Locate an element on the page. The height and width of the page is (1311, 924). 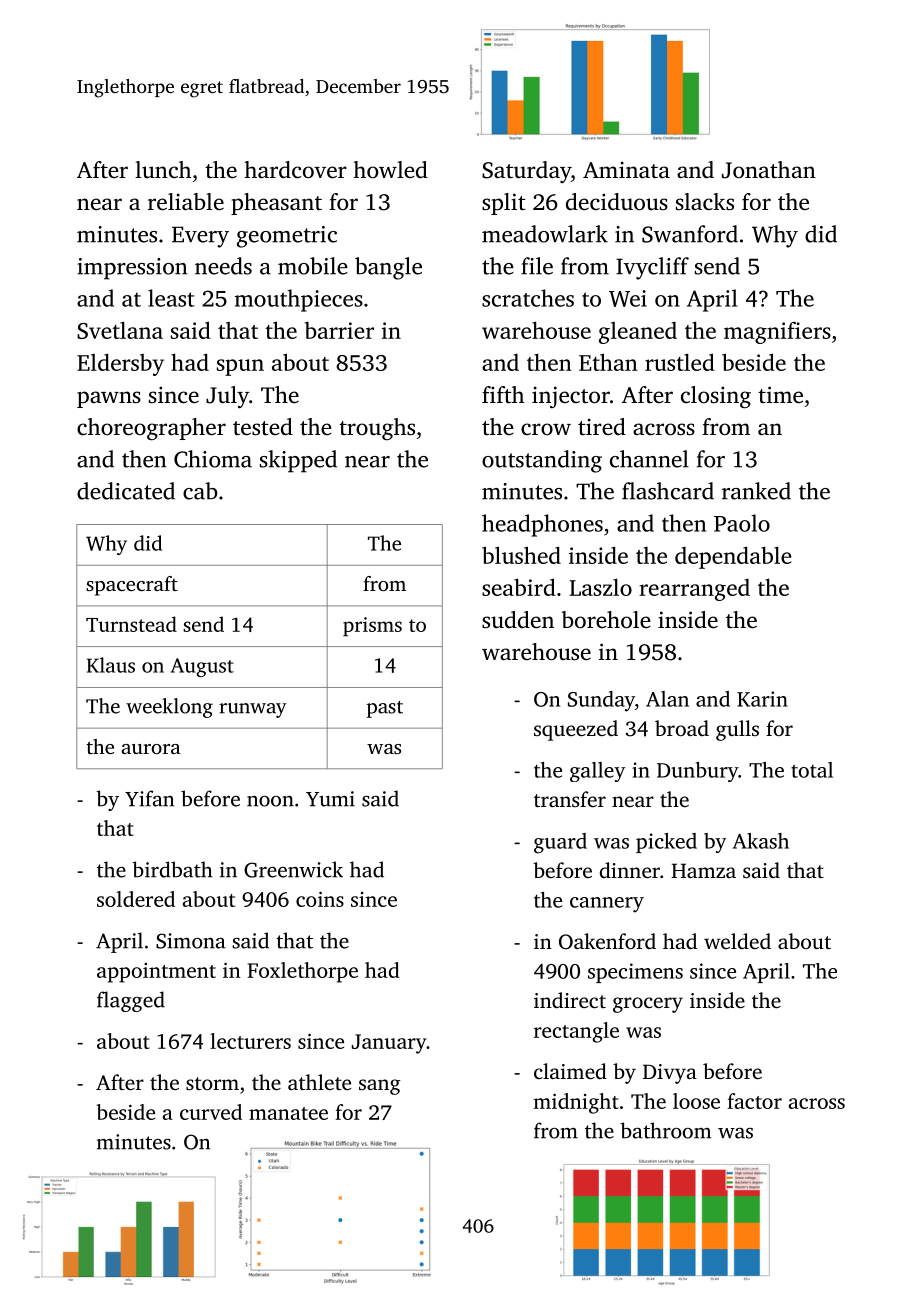
Aminata is located at coordinates (626, 169).
